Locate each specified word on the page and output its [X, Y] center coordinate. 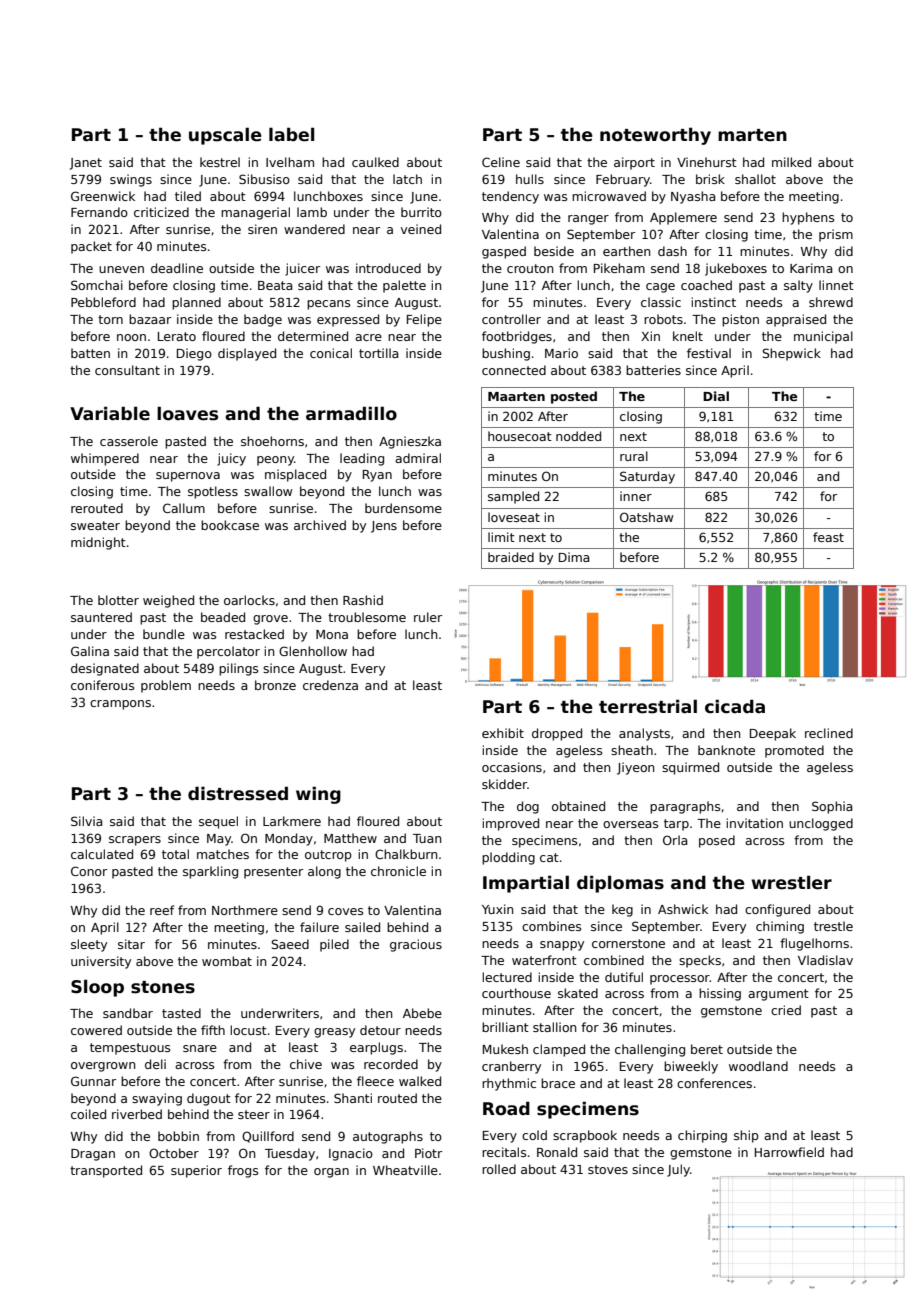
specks [700, 961]
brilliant [505, 1027]
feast [828, 537]
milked [791, 162]
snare [200, 1048]
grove [270, 620]
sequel [218, 822]
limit [501, 537]
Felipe [424, 320]
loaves [187, 413]
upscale [225, 136]
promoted [794, 751]
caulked [375, 162]
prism [836, 235]
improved [510, 824]
